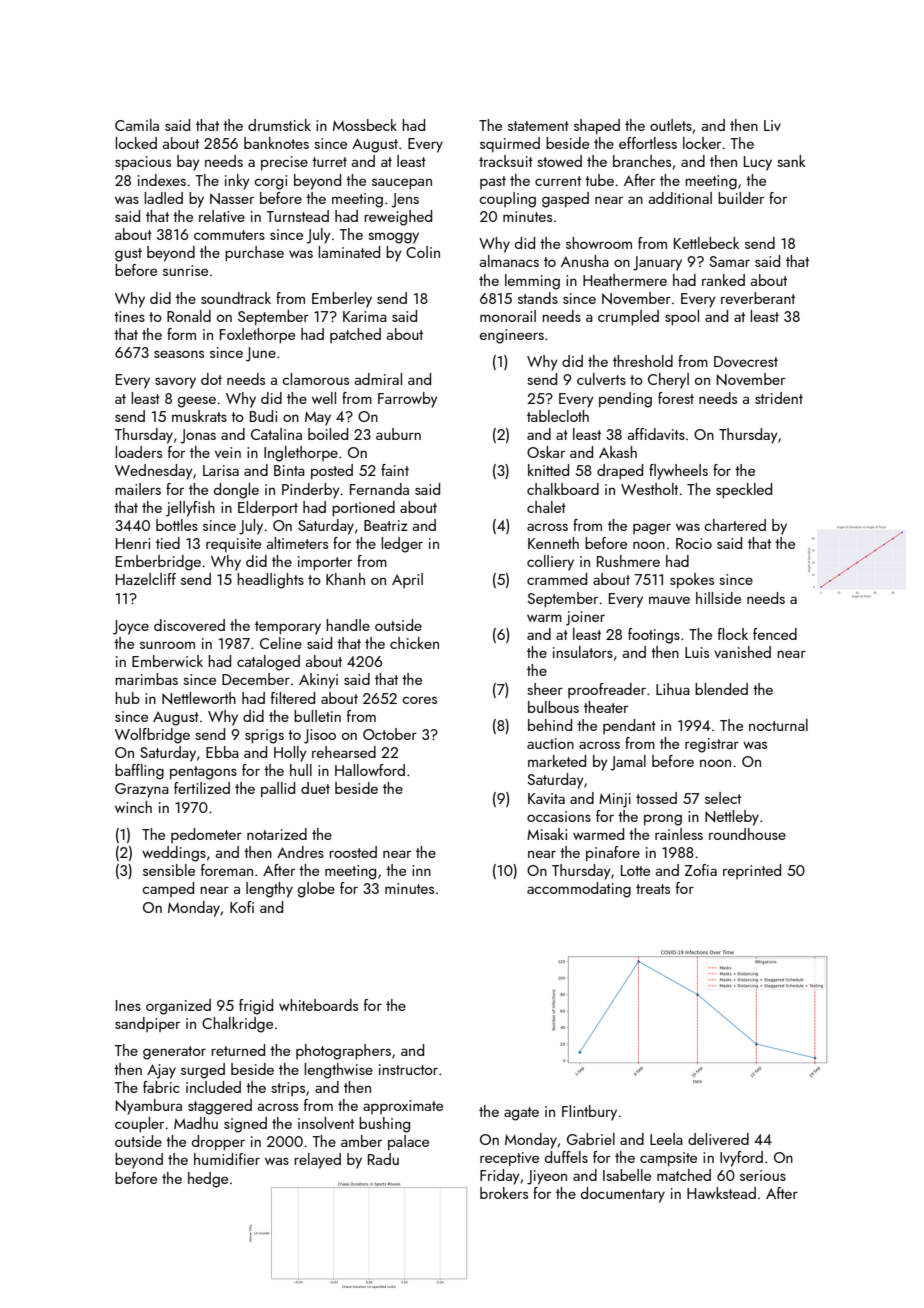  I want to click on shaped, so click(597, 126).
